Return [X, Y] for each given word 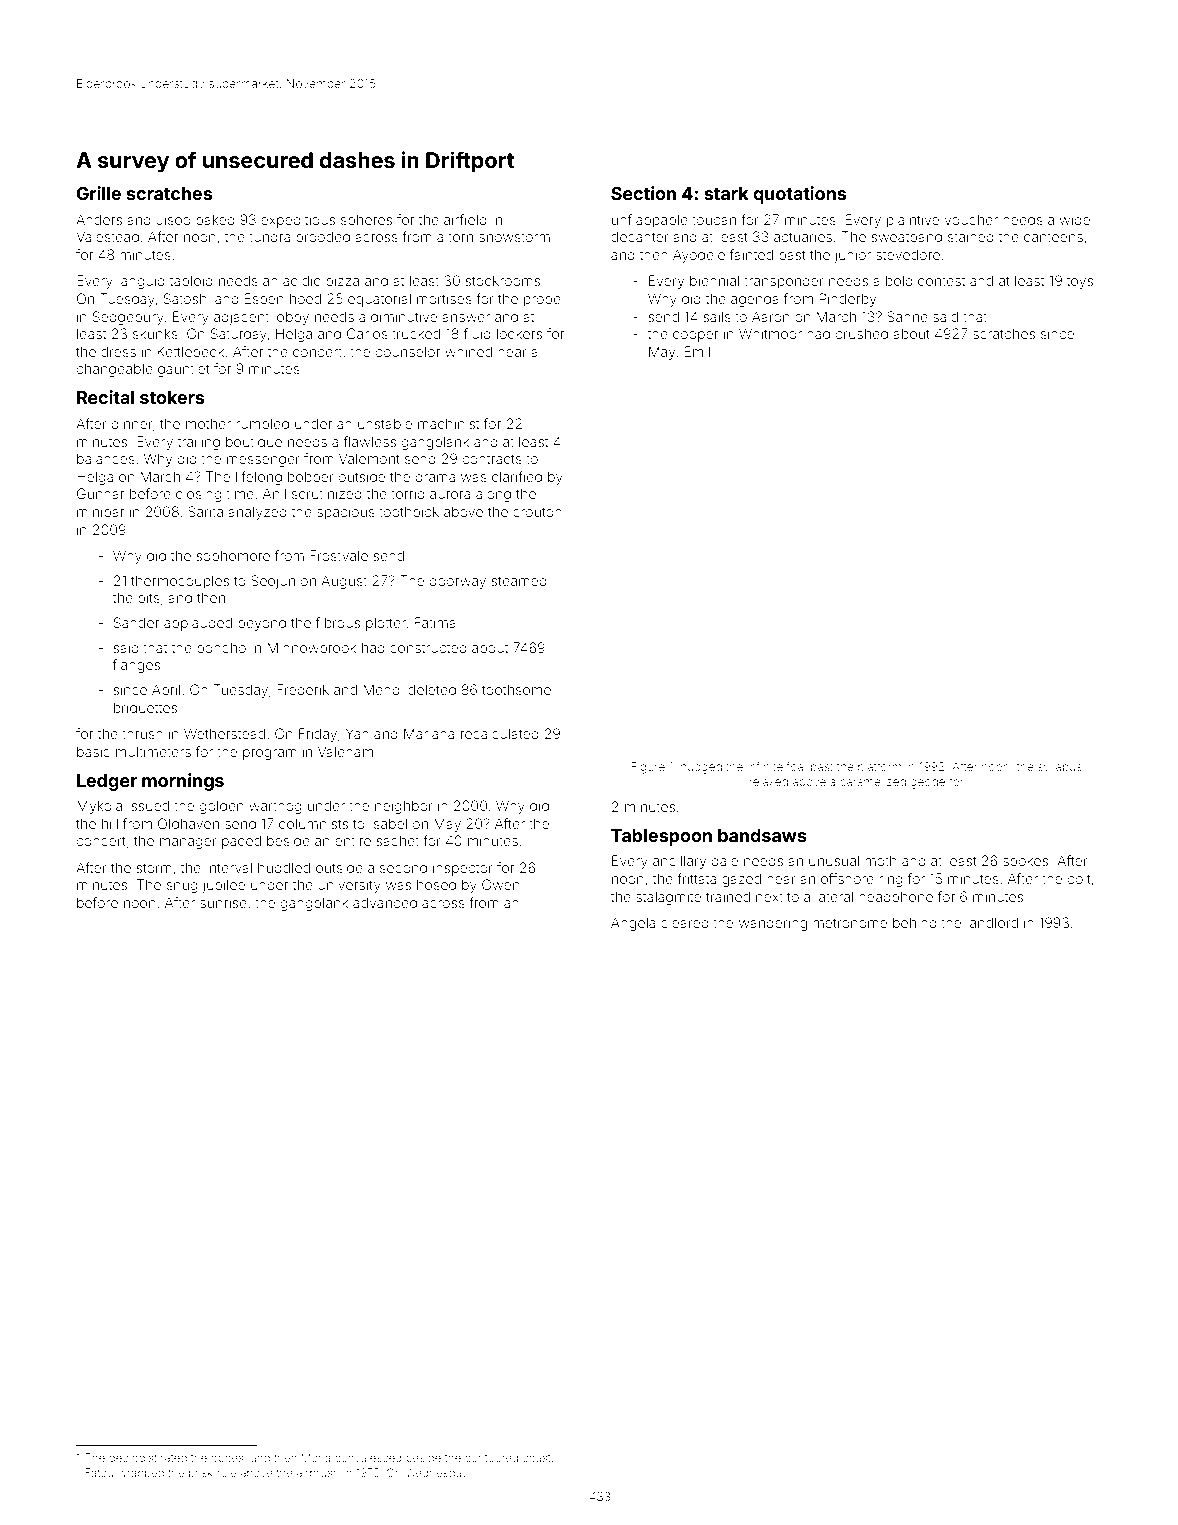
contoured [491, 1457]
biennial [714, 280]
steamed [519, 581]
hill [110, 823]
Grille [98, 193]
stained [971, 236]
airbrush [318, 1473]
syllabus [1060, 768]
